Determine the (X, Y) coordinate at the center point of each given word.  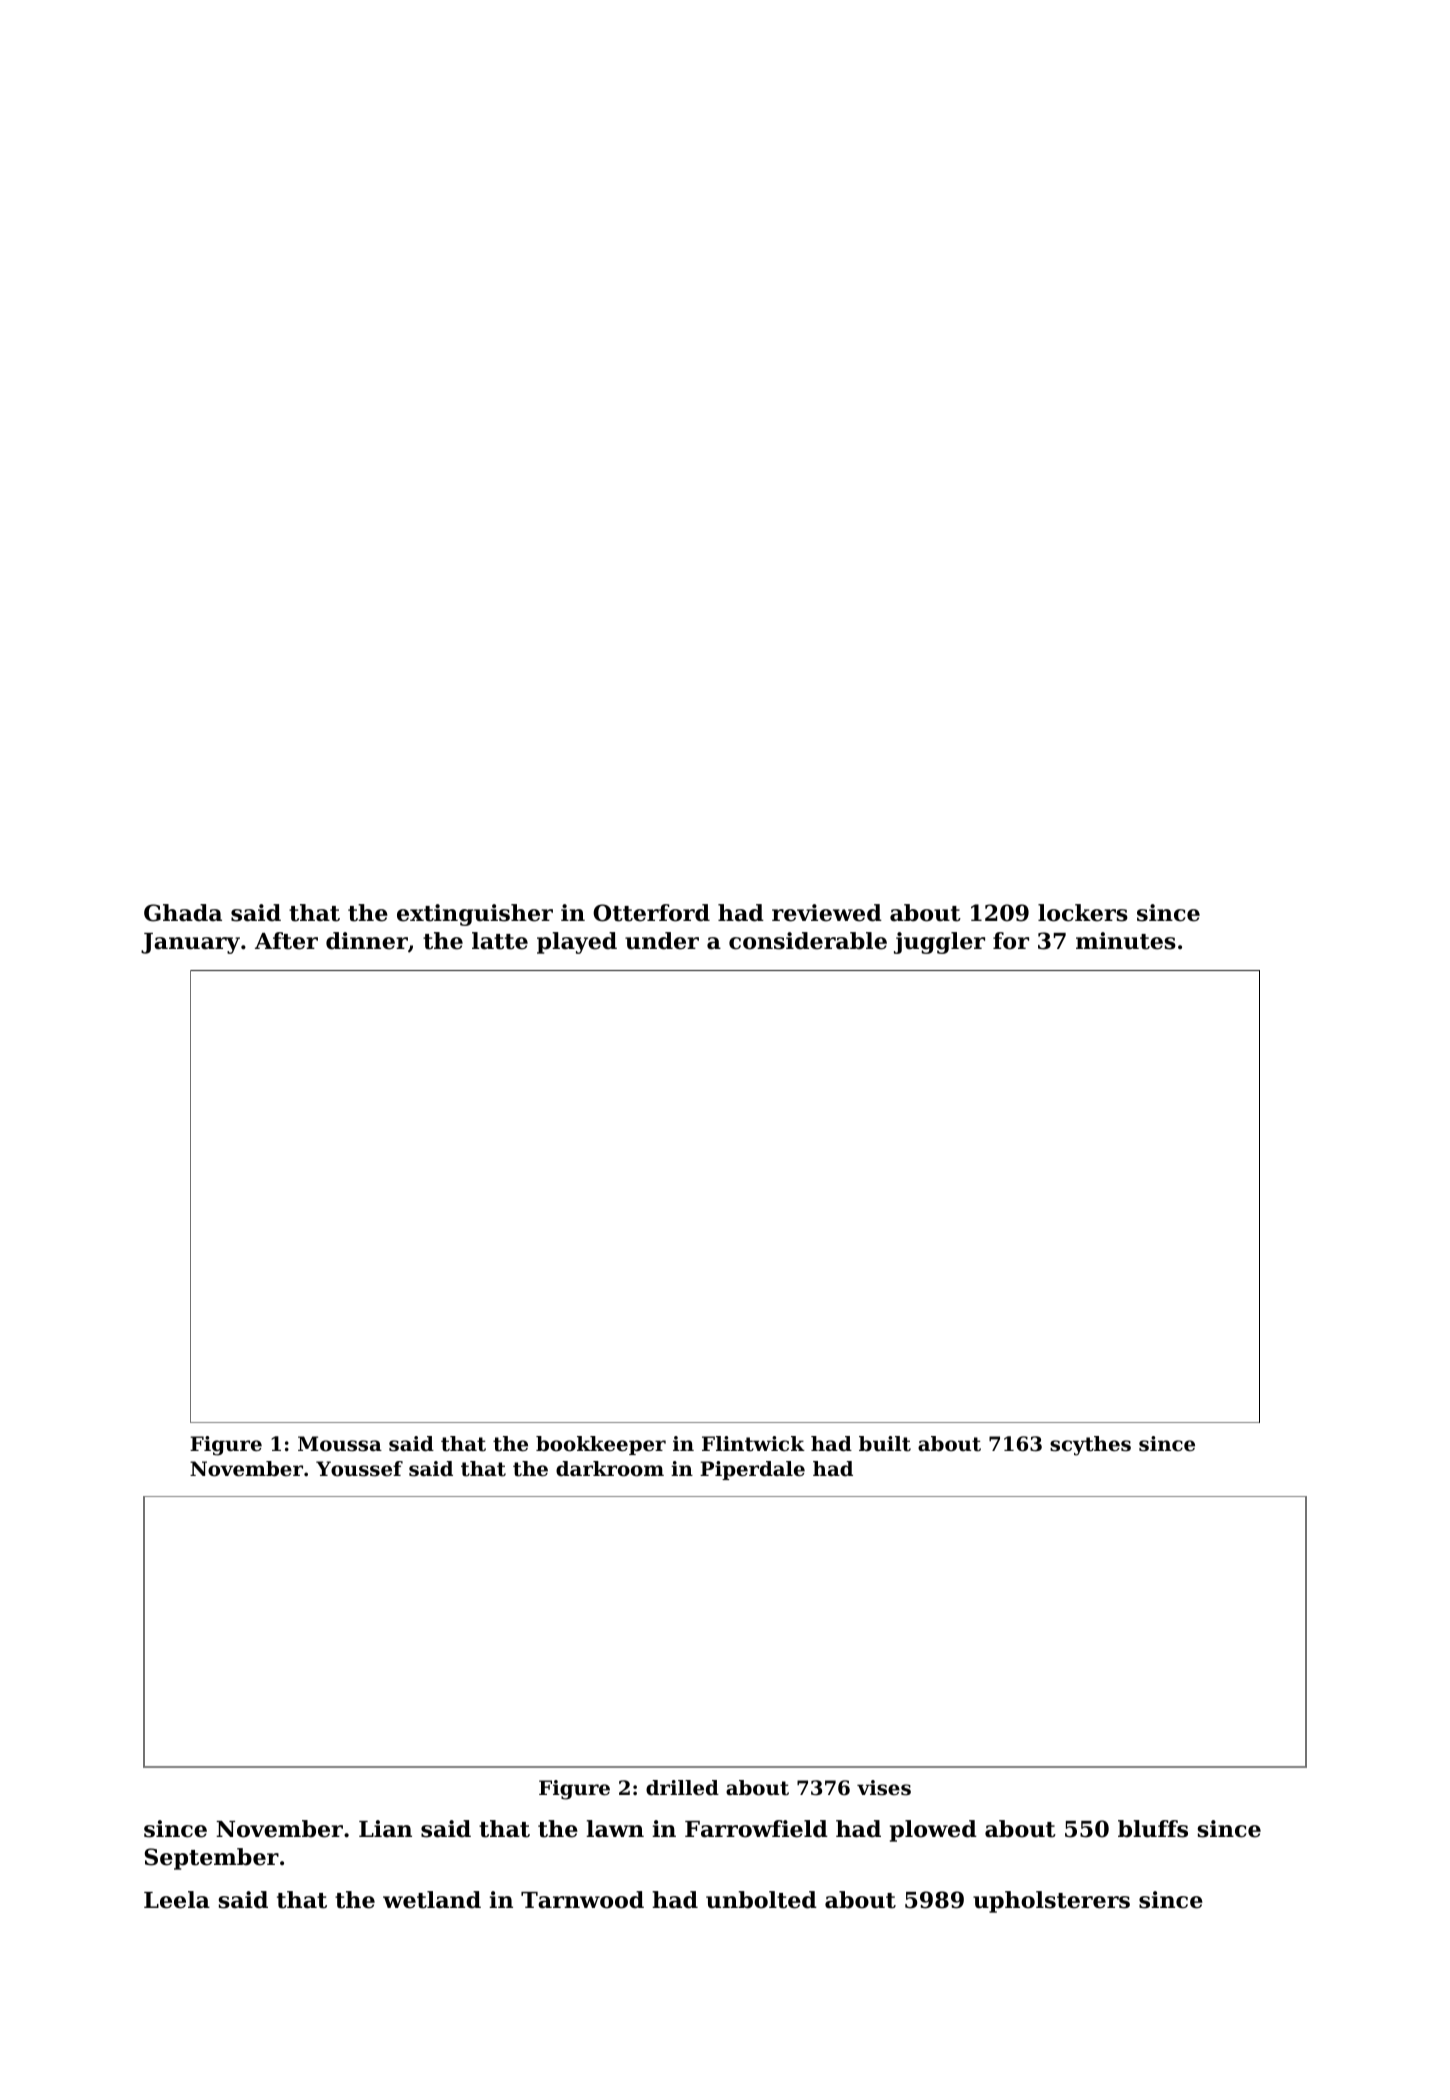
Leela (177, 1900)
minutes (1126, 941)
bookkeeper (601, 1445)
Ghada (183, 913)
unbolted (761, 1900)
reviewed (827, 913)
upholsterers (1051, 1902)
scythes (1090, 1446)
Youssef (359, 1469)
